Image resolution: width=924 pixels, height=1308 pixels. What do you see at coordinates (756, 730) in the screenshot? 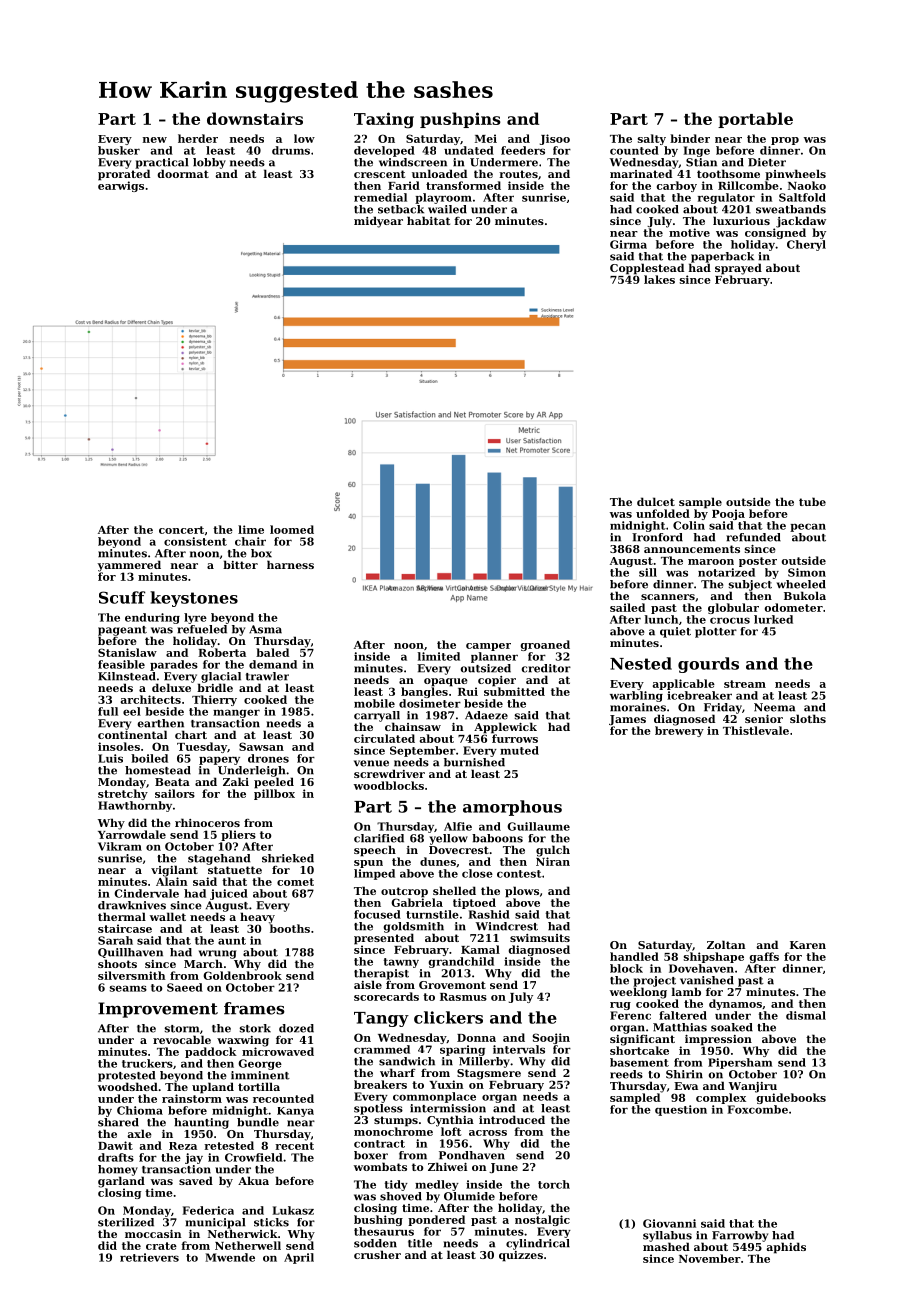
I see `Thistlevale` at bounding box center [756, 730].
